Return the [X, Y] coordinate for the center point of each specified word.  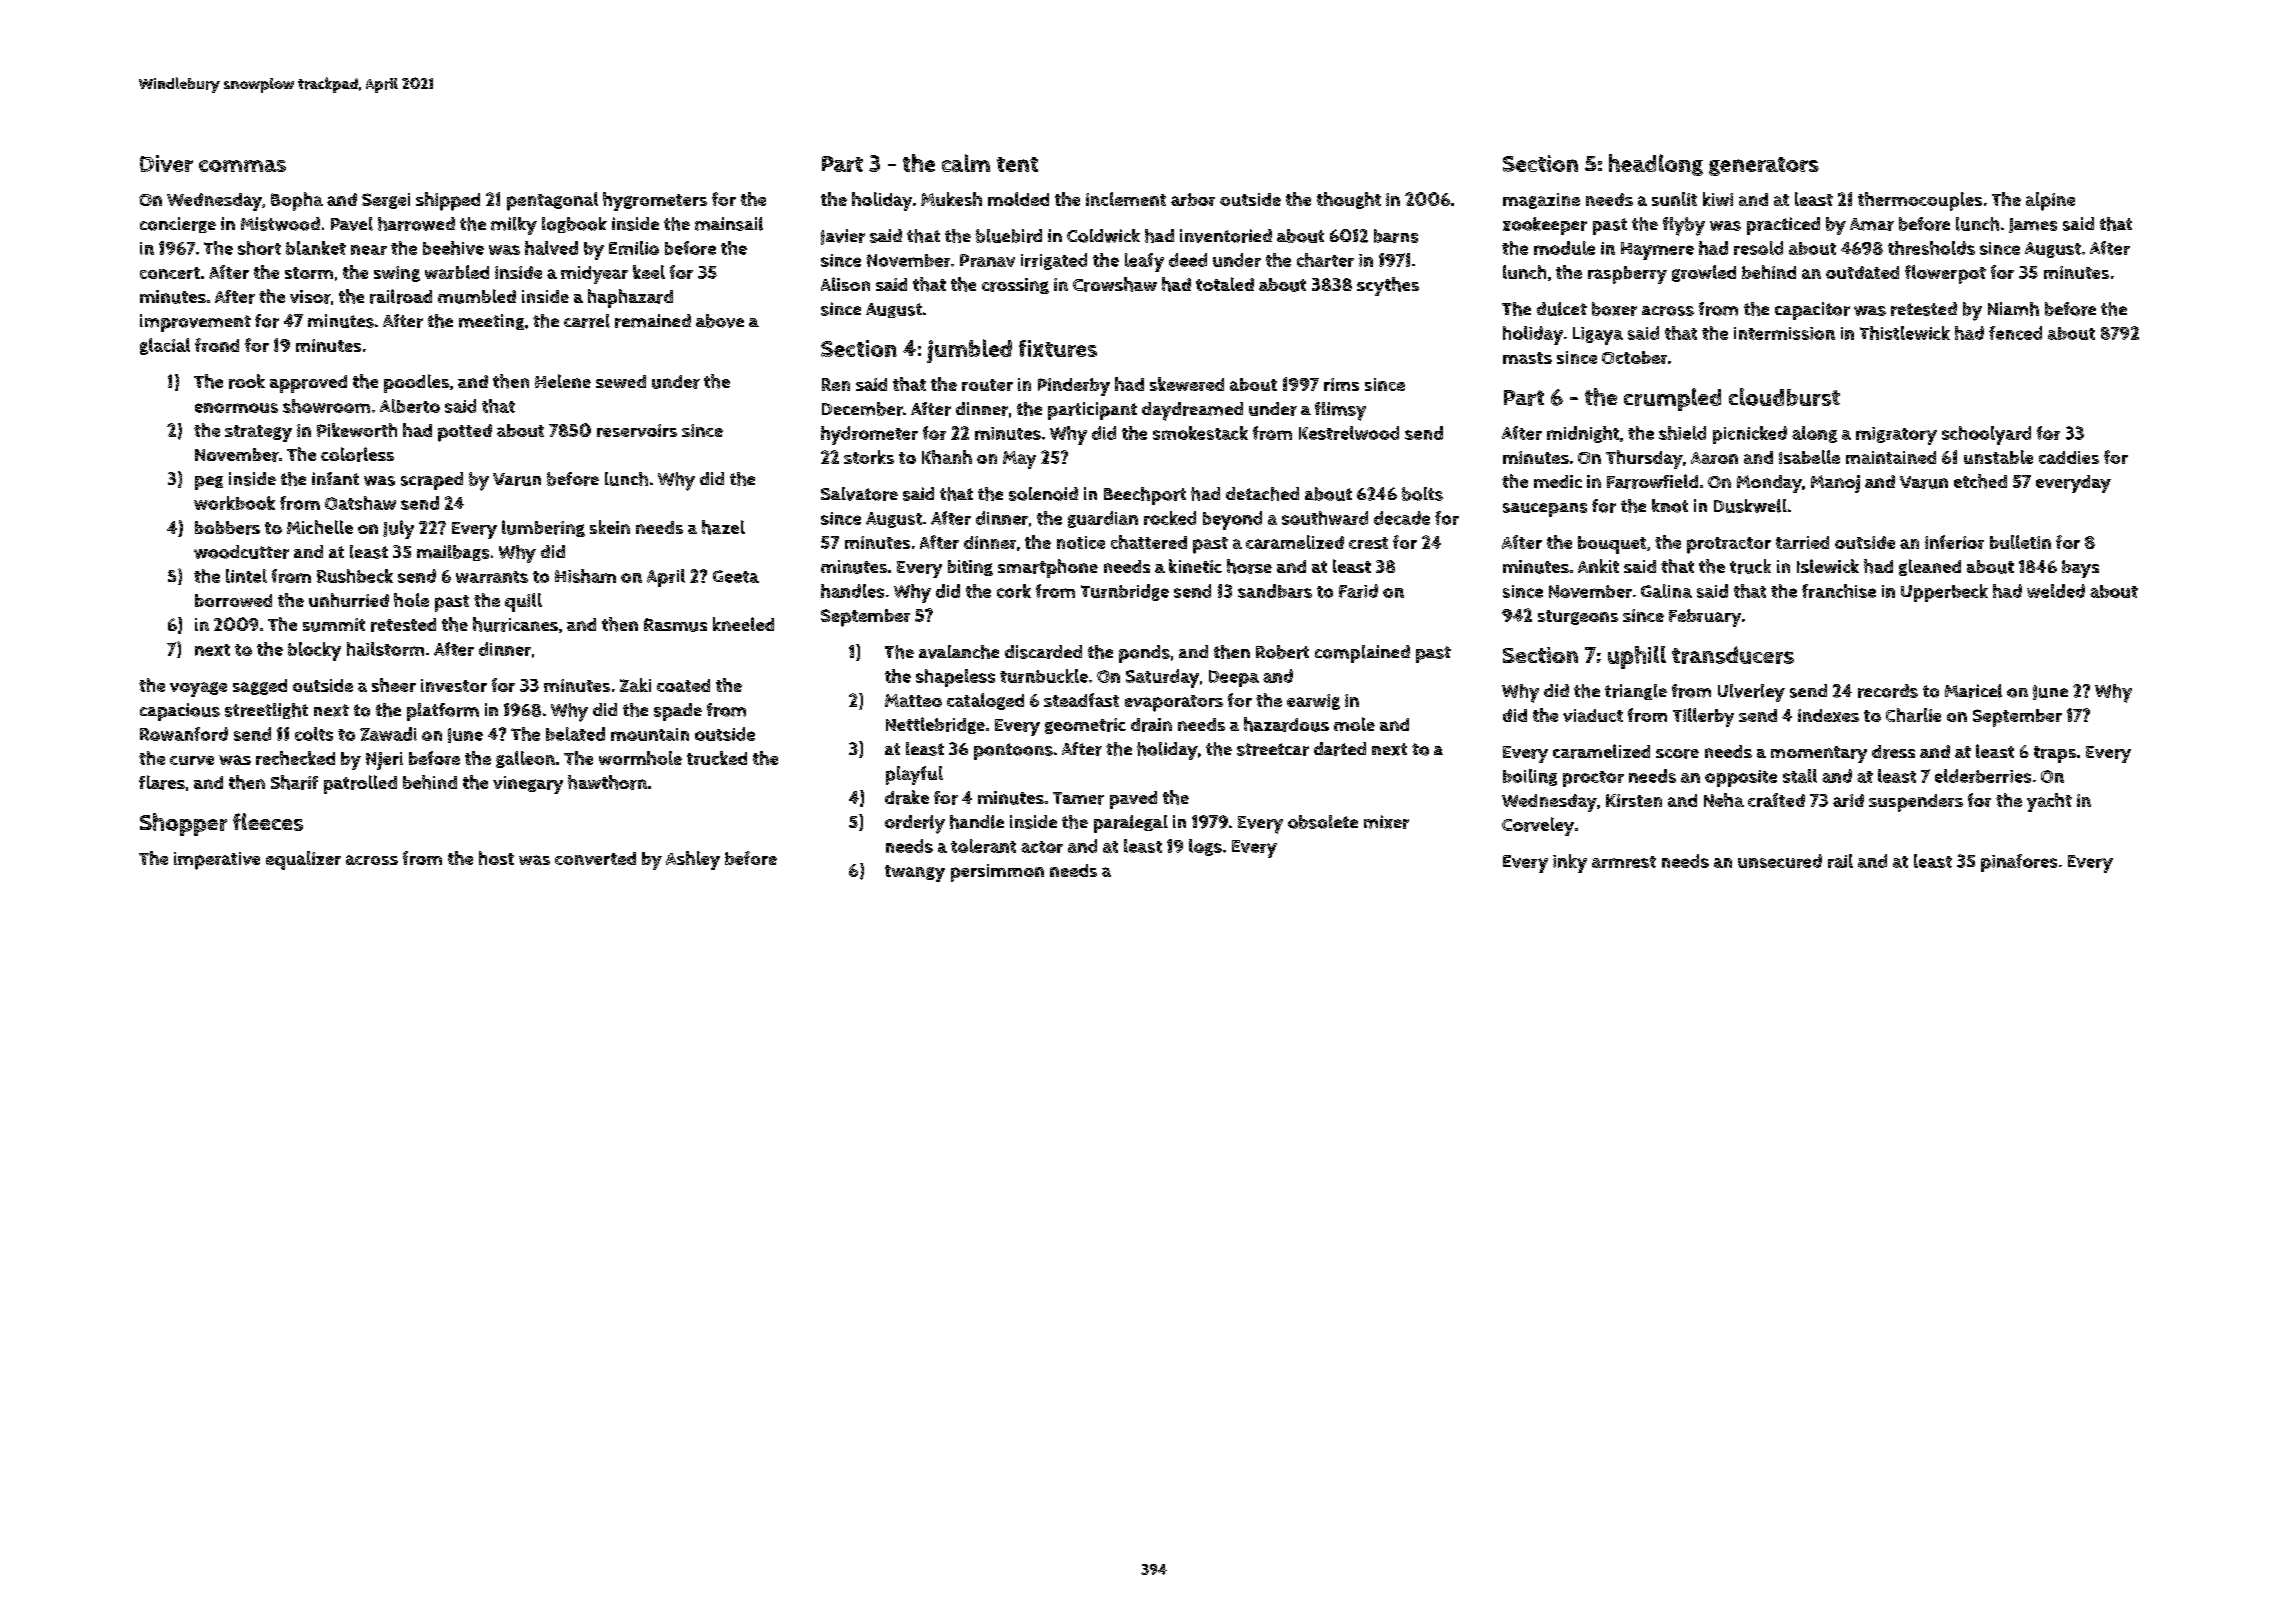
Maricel [1973, 691]
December [862, 409]
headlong [1656, 165]
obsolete [1323, 822]
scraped [432, 481]
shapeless [955, 678]
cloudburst [1784, 397]
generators [1764, 166]
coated [683, 685]
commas [242, 166]
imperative [217, 861]
